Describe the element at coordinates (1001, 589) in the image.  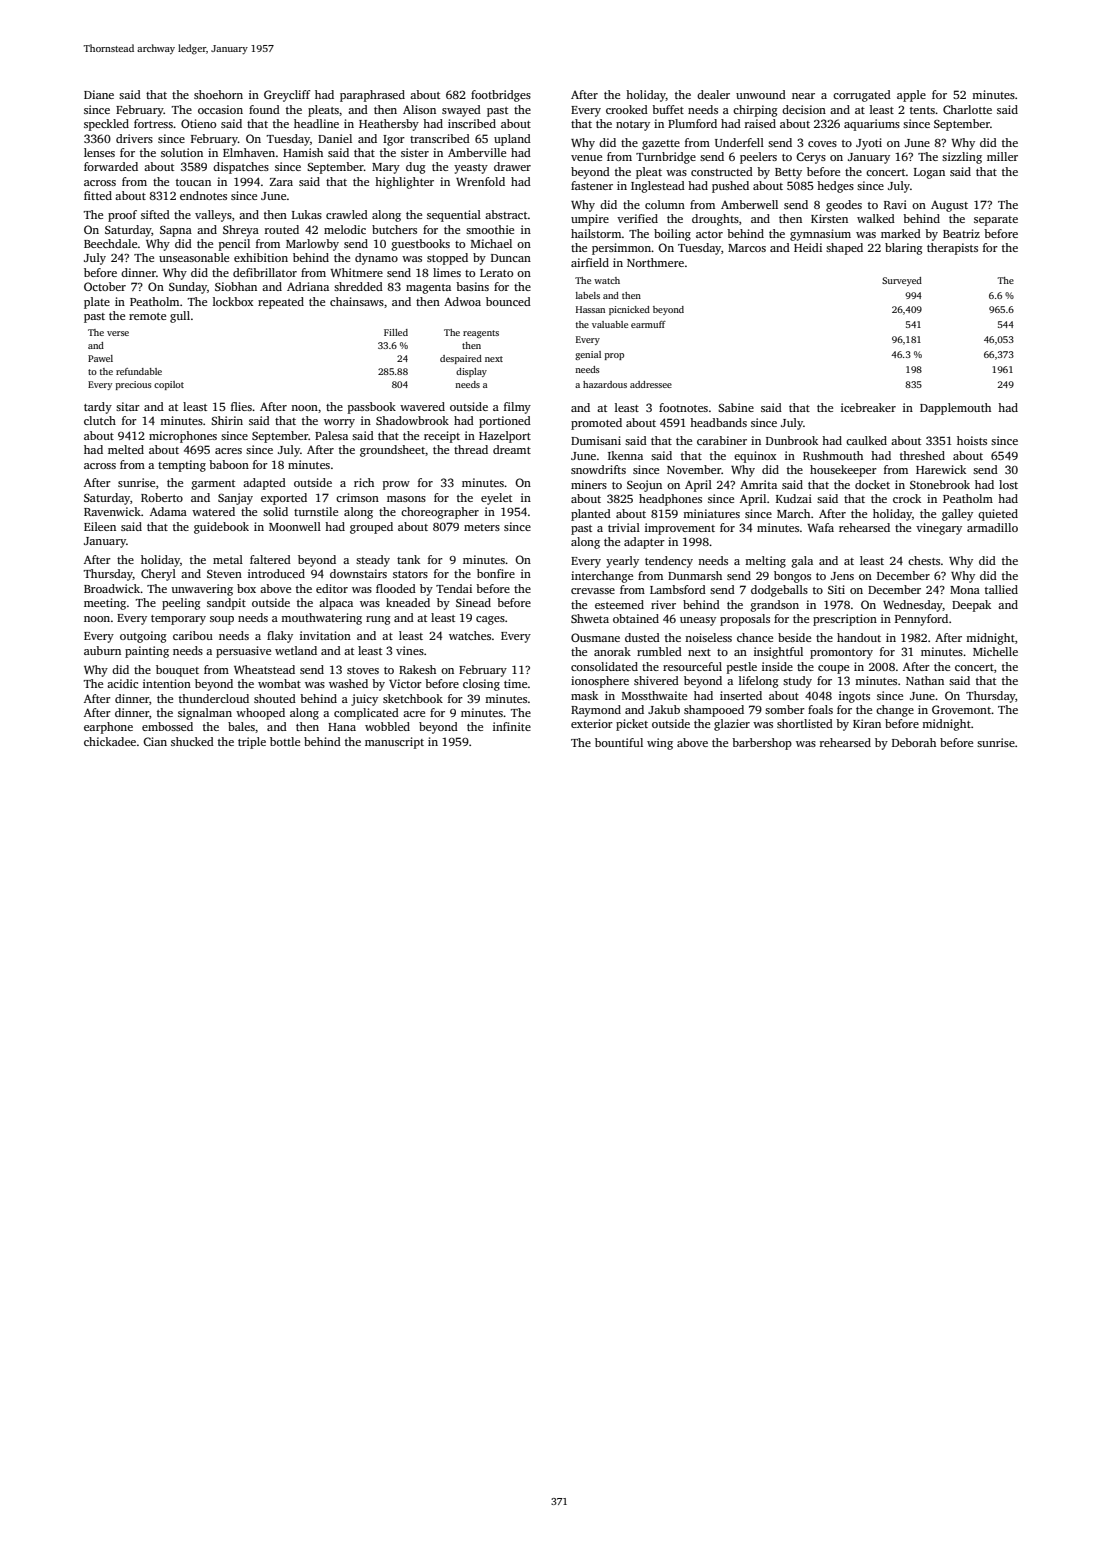
I see `tallied` at that location.
